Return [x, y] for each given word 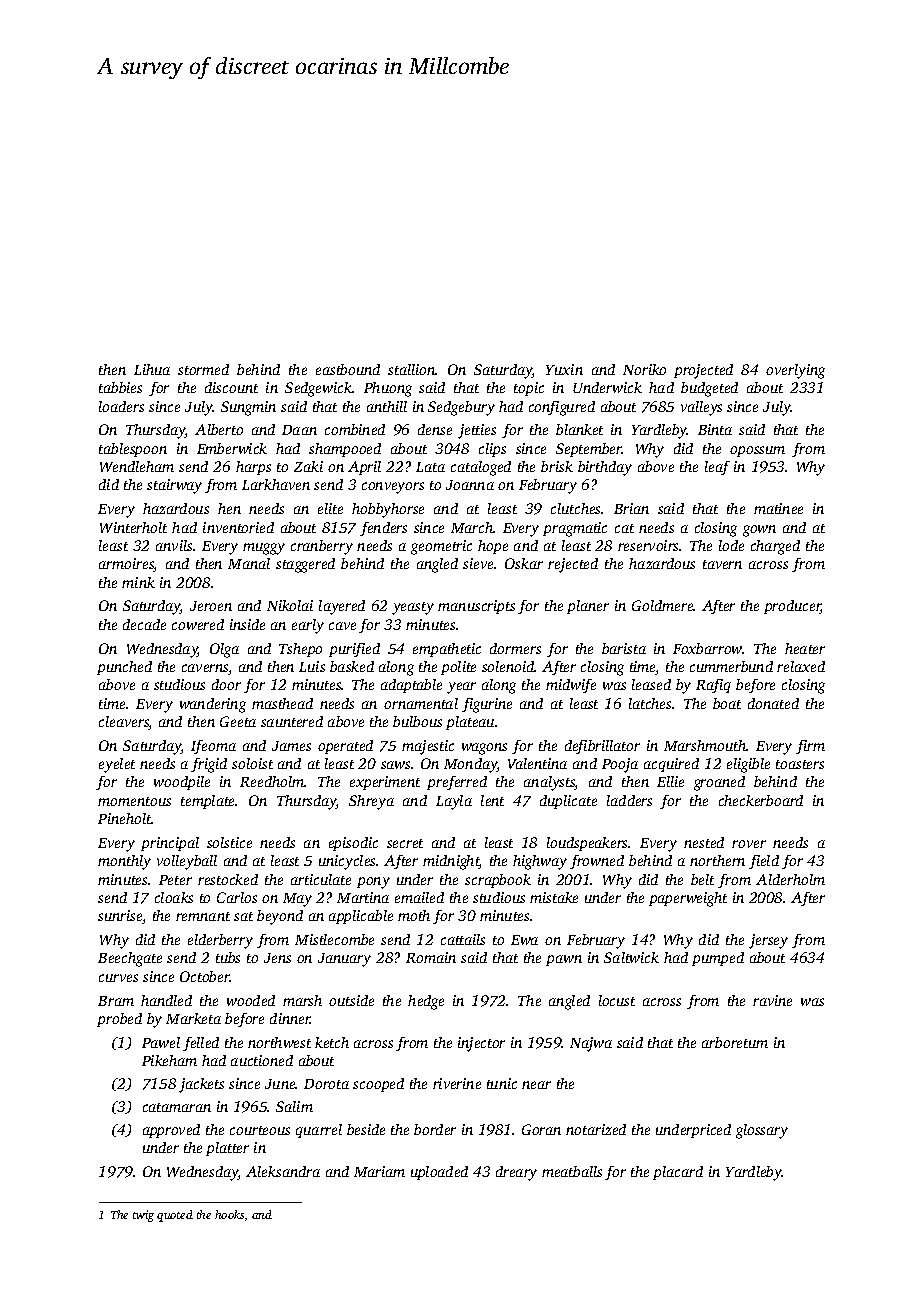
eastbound [348, 369]
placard [678, 1173]
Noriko [644, 369]
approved [171, 1131]
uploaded [439, 1173]
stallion [412, 369]
